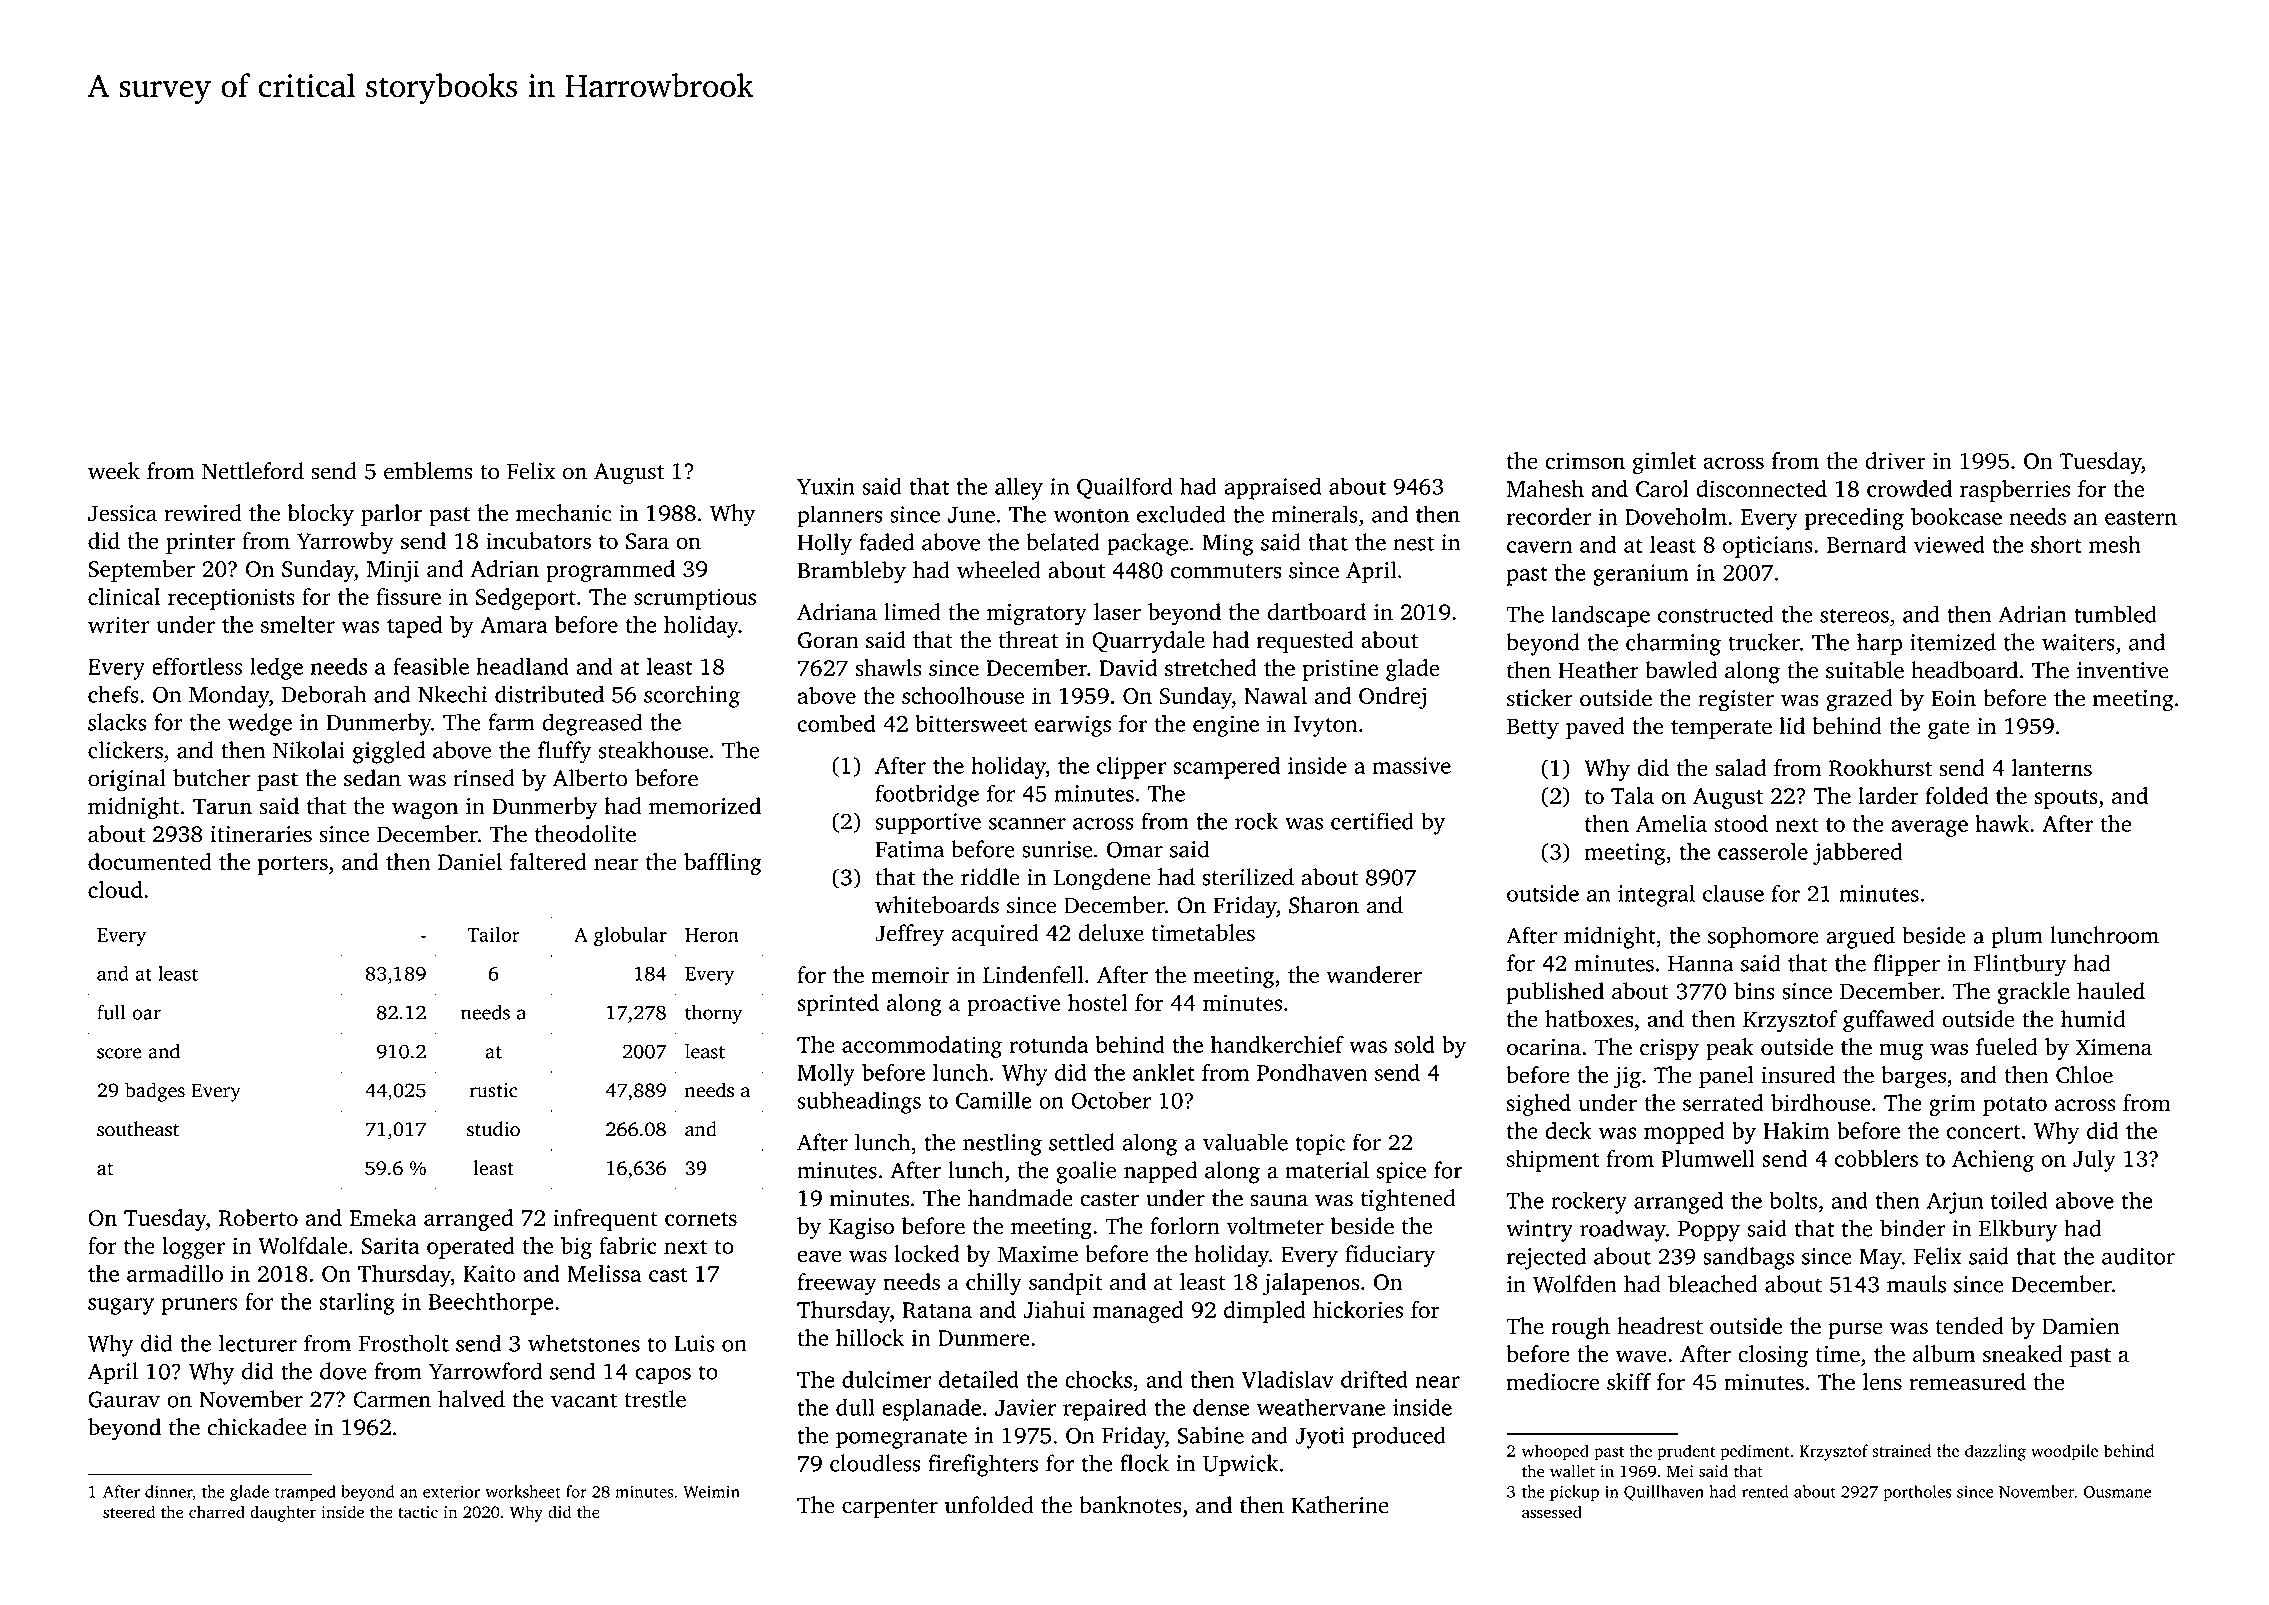  Describe the element at coordinates (129, 1511) in the document. I see `steered` at that location.
